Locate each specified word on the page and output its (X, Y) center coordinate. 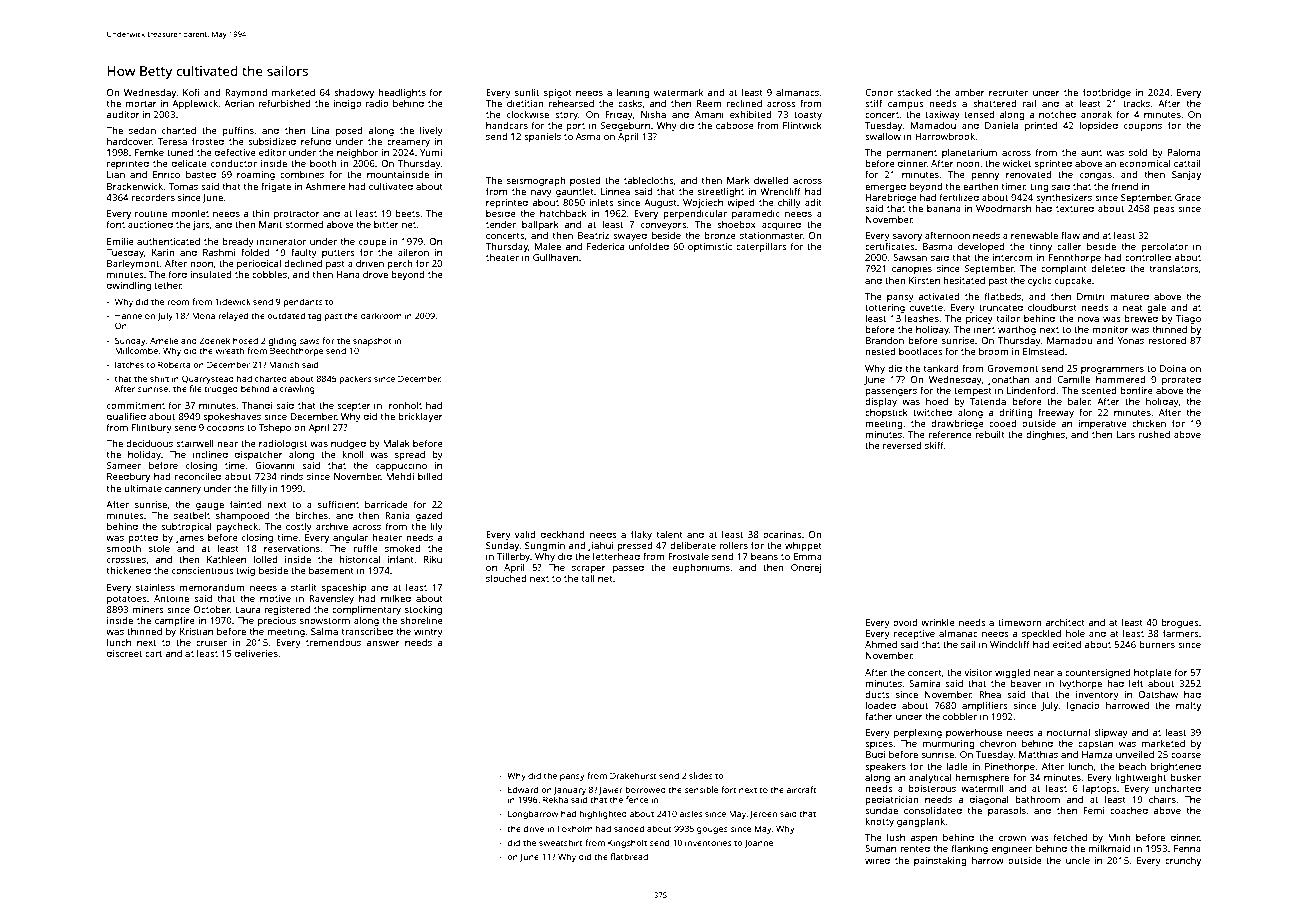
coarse (1186, 755)
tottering (885, 309)
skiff (934, 445)
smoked (402, 548)
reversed (902, 445)
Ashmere (325, 186)
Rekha (555, 799)
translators (1174, 268)
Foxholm (575, 828)
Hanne (128, 316)
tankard (940, 368)
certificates (890, 246)
